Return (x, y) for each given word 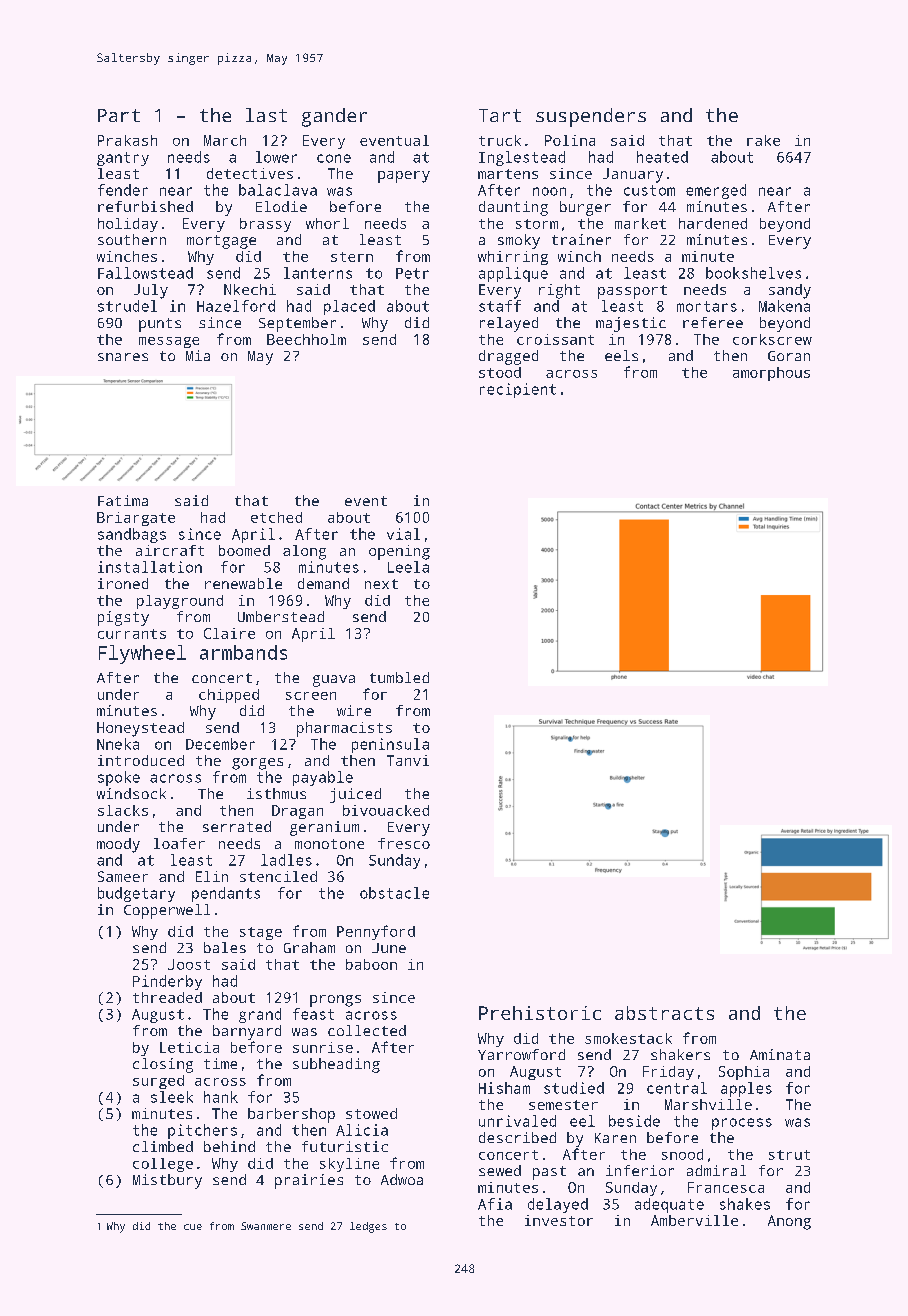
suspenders (591, 117)
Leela (408, 567)
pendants (226, 894)
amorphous (771, 374)
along (304, 552)
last (266, 115)
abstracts (664, 1013)
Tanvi (408, 760)
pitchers (202, 1131)
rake (763, 140)
